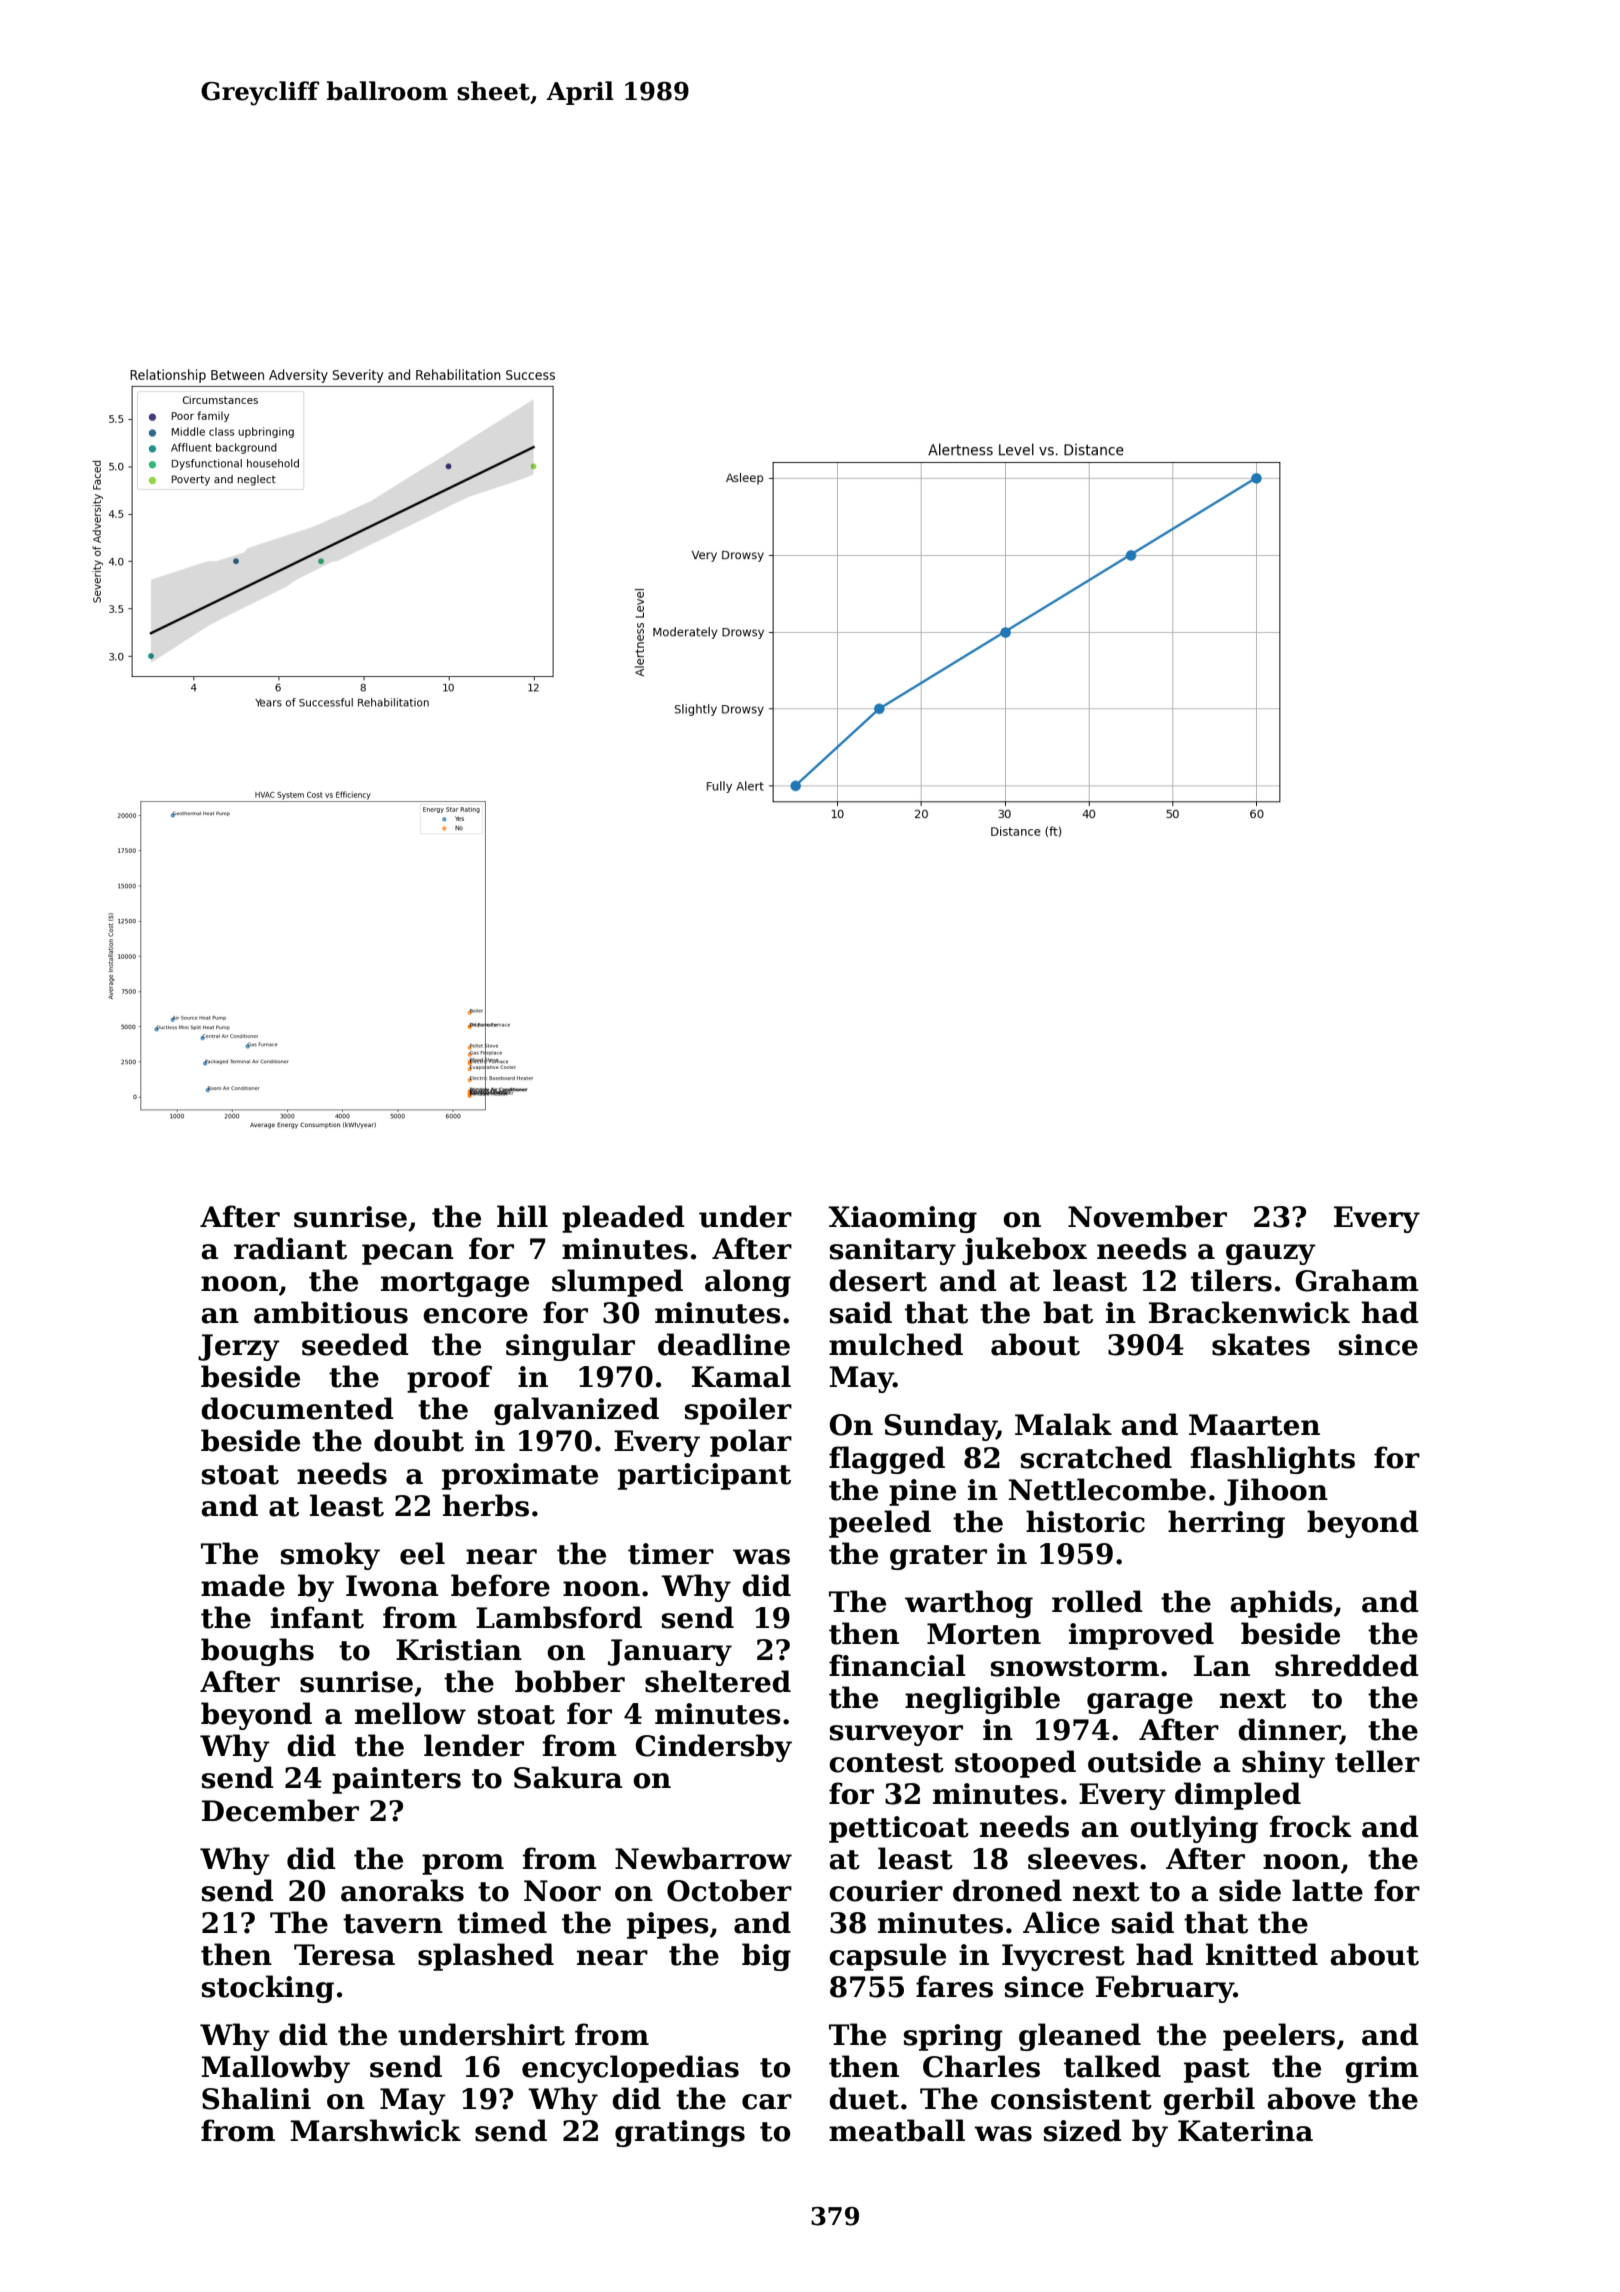 Image resolution: width=1620 pixels, height=2292 pixels. Describe the element at coordinates (1262, 1954) in the image. I see `knitted` at that location.
